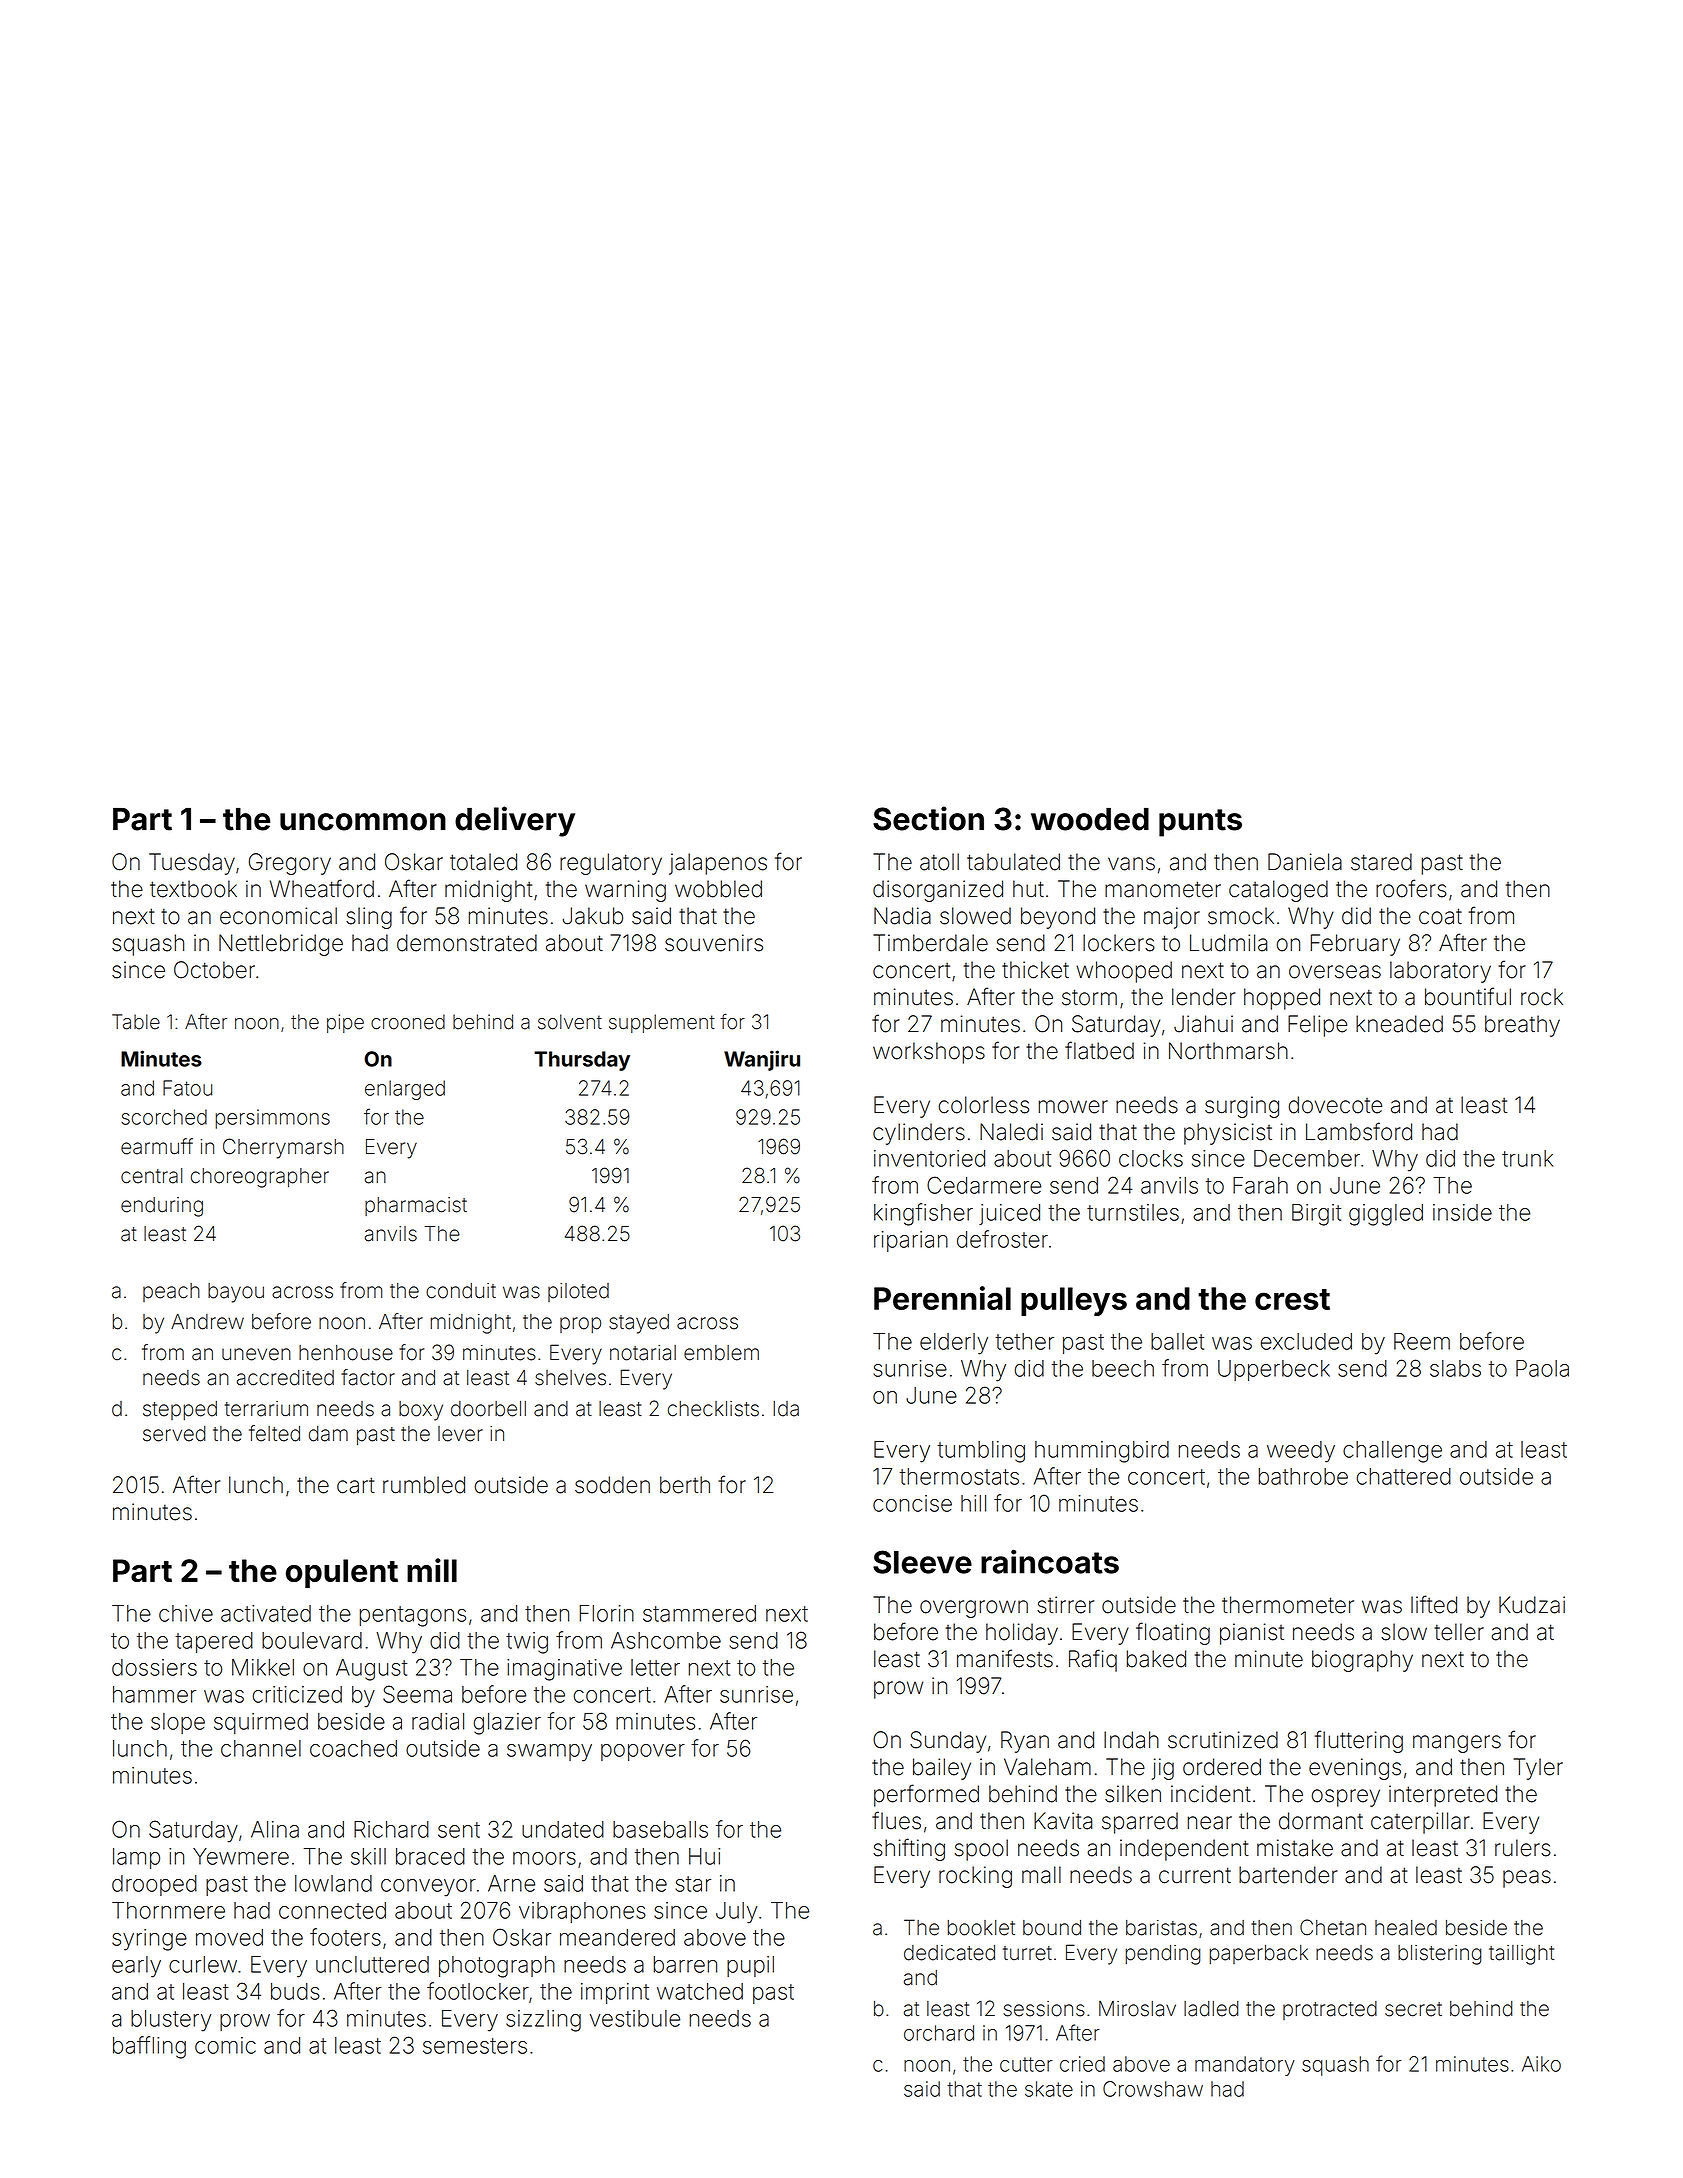  What do you see at coordinates (1005, 1658) in the page?
I see `manifests` at bounding box center [1005, 1658].
